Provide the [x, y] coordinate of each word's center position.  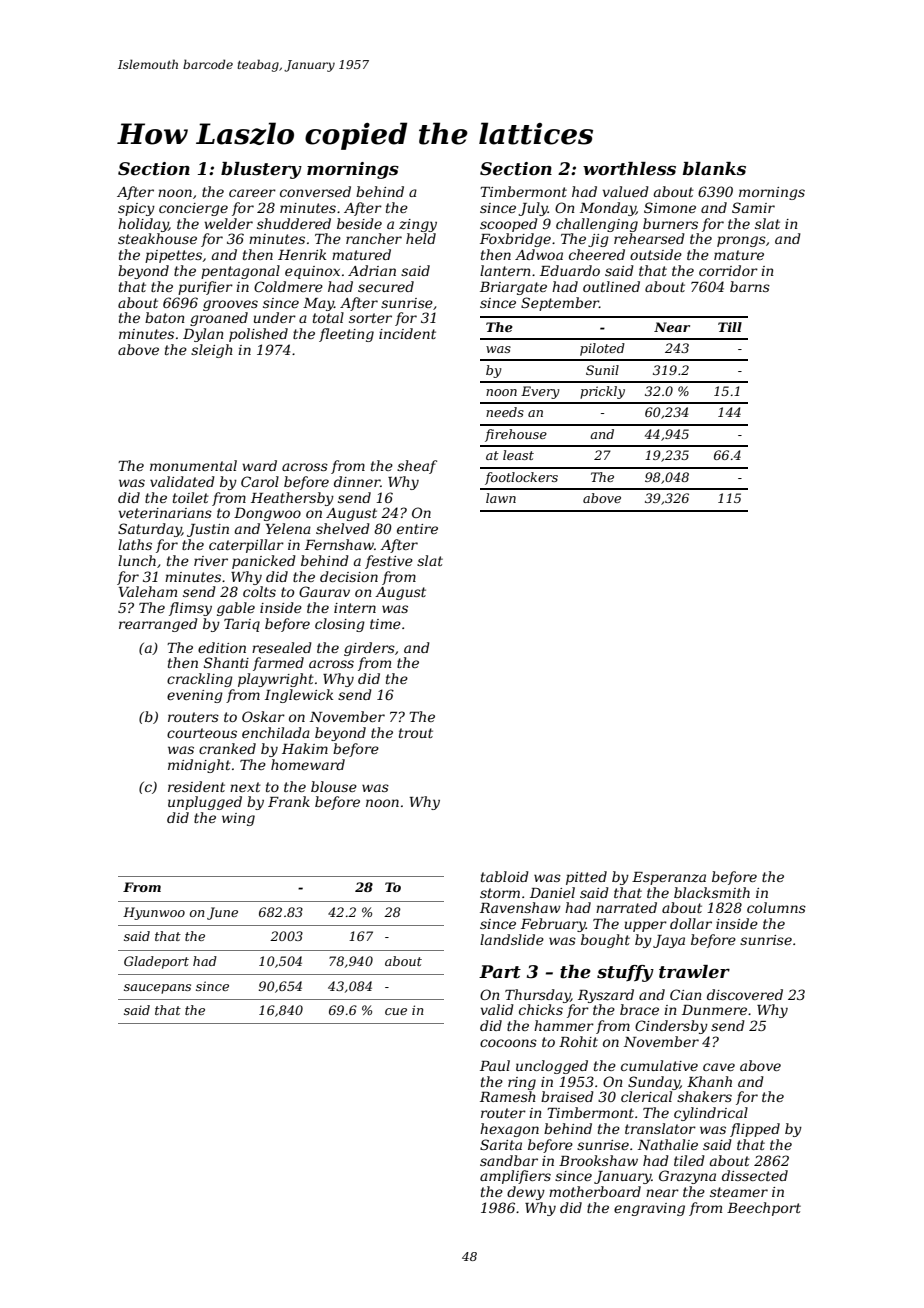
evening [195, 696]
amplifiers [515, 1177]
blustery [261, 170]
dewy [526, 1193]
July [533, 209]
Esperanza [669, 878]
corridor [728, 270]
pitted [586, 878]
